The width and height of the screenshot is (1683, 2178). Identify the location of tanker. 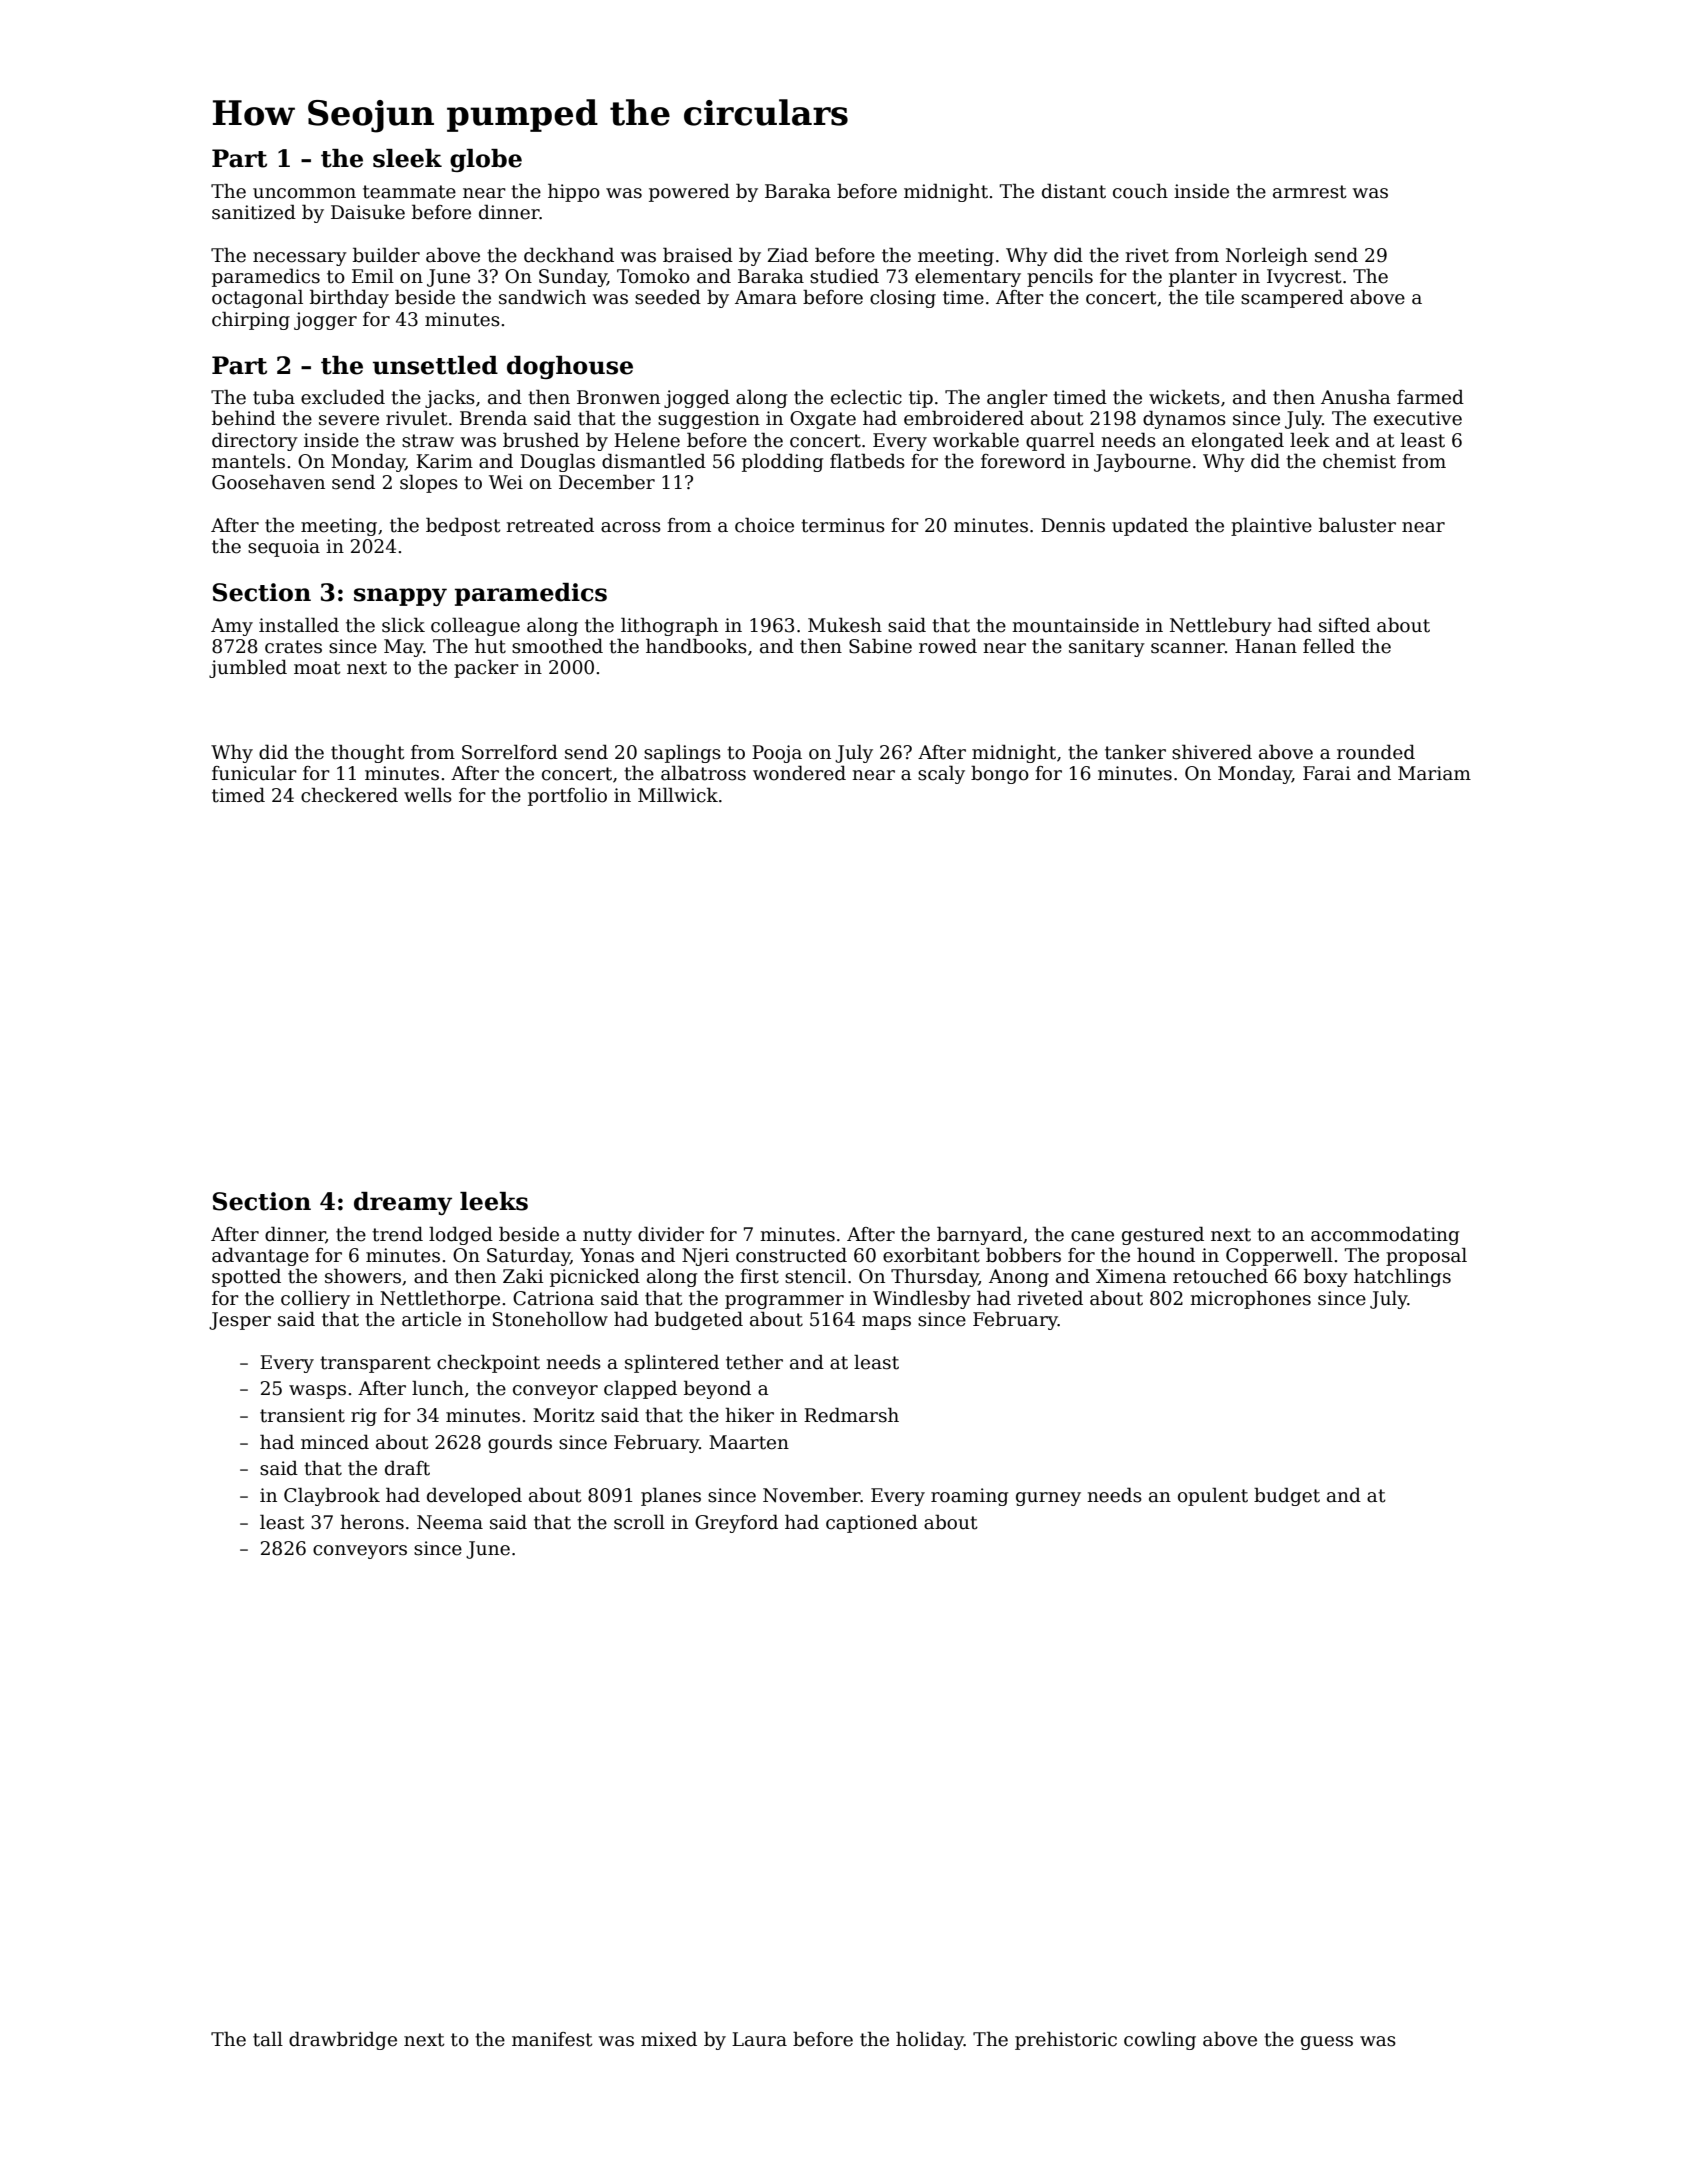
(1135, 752).
